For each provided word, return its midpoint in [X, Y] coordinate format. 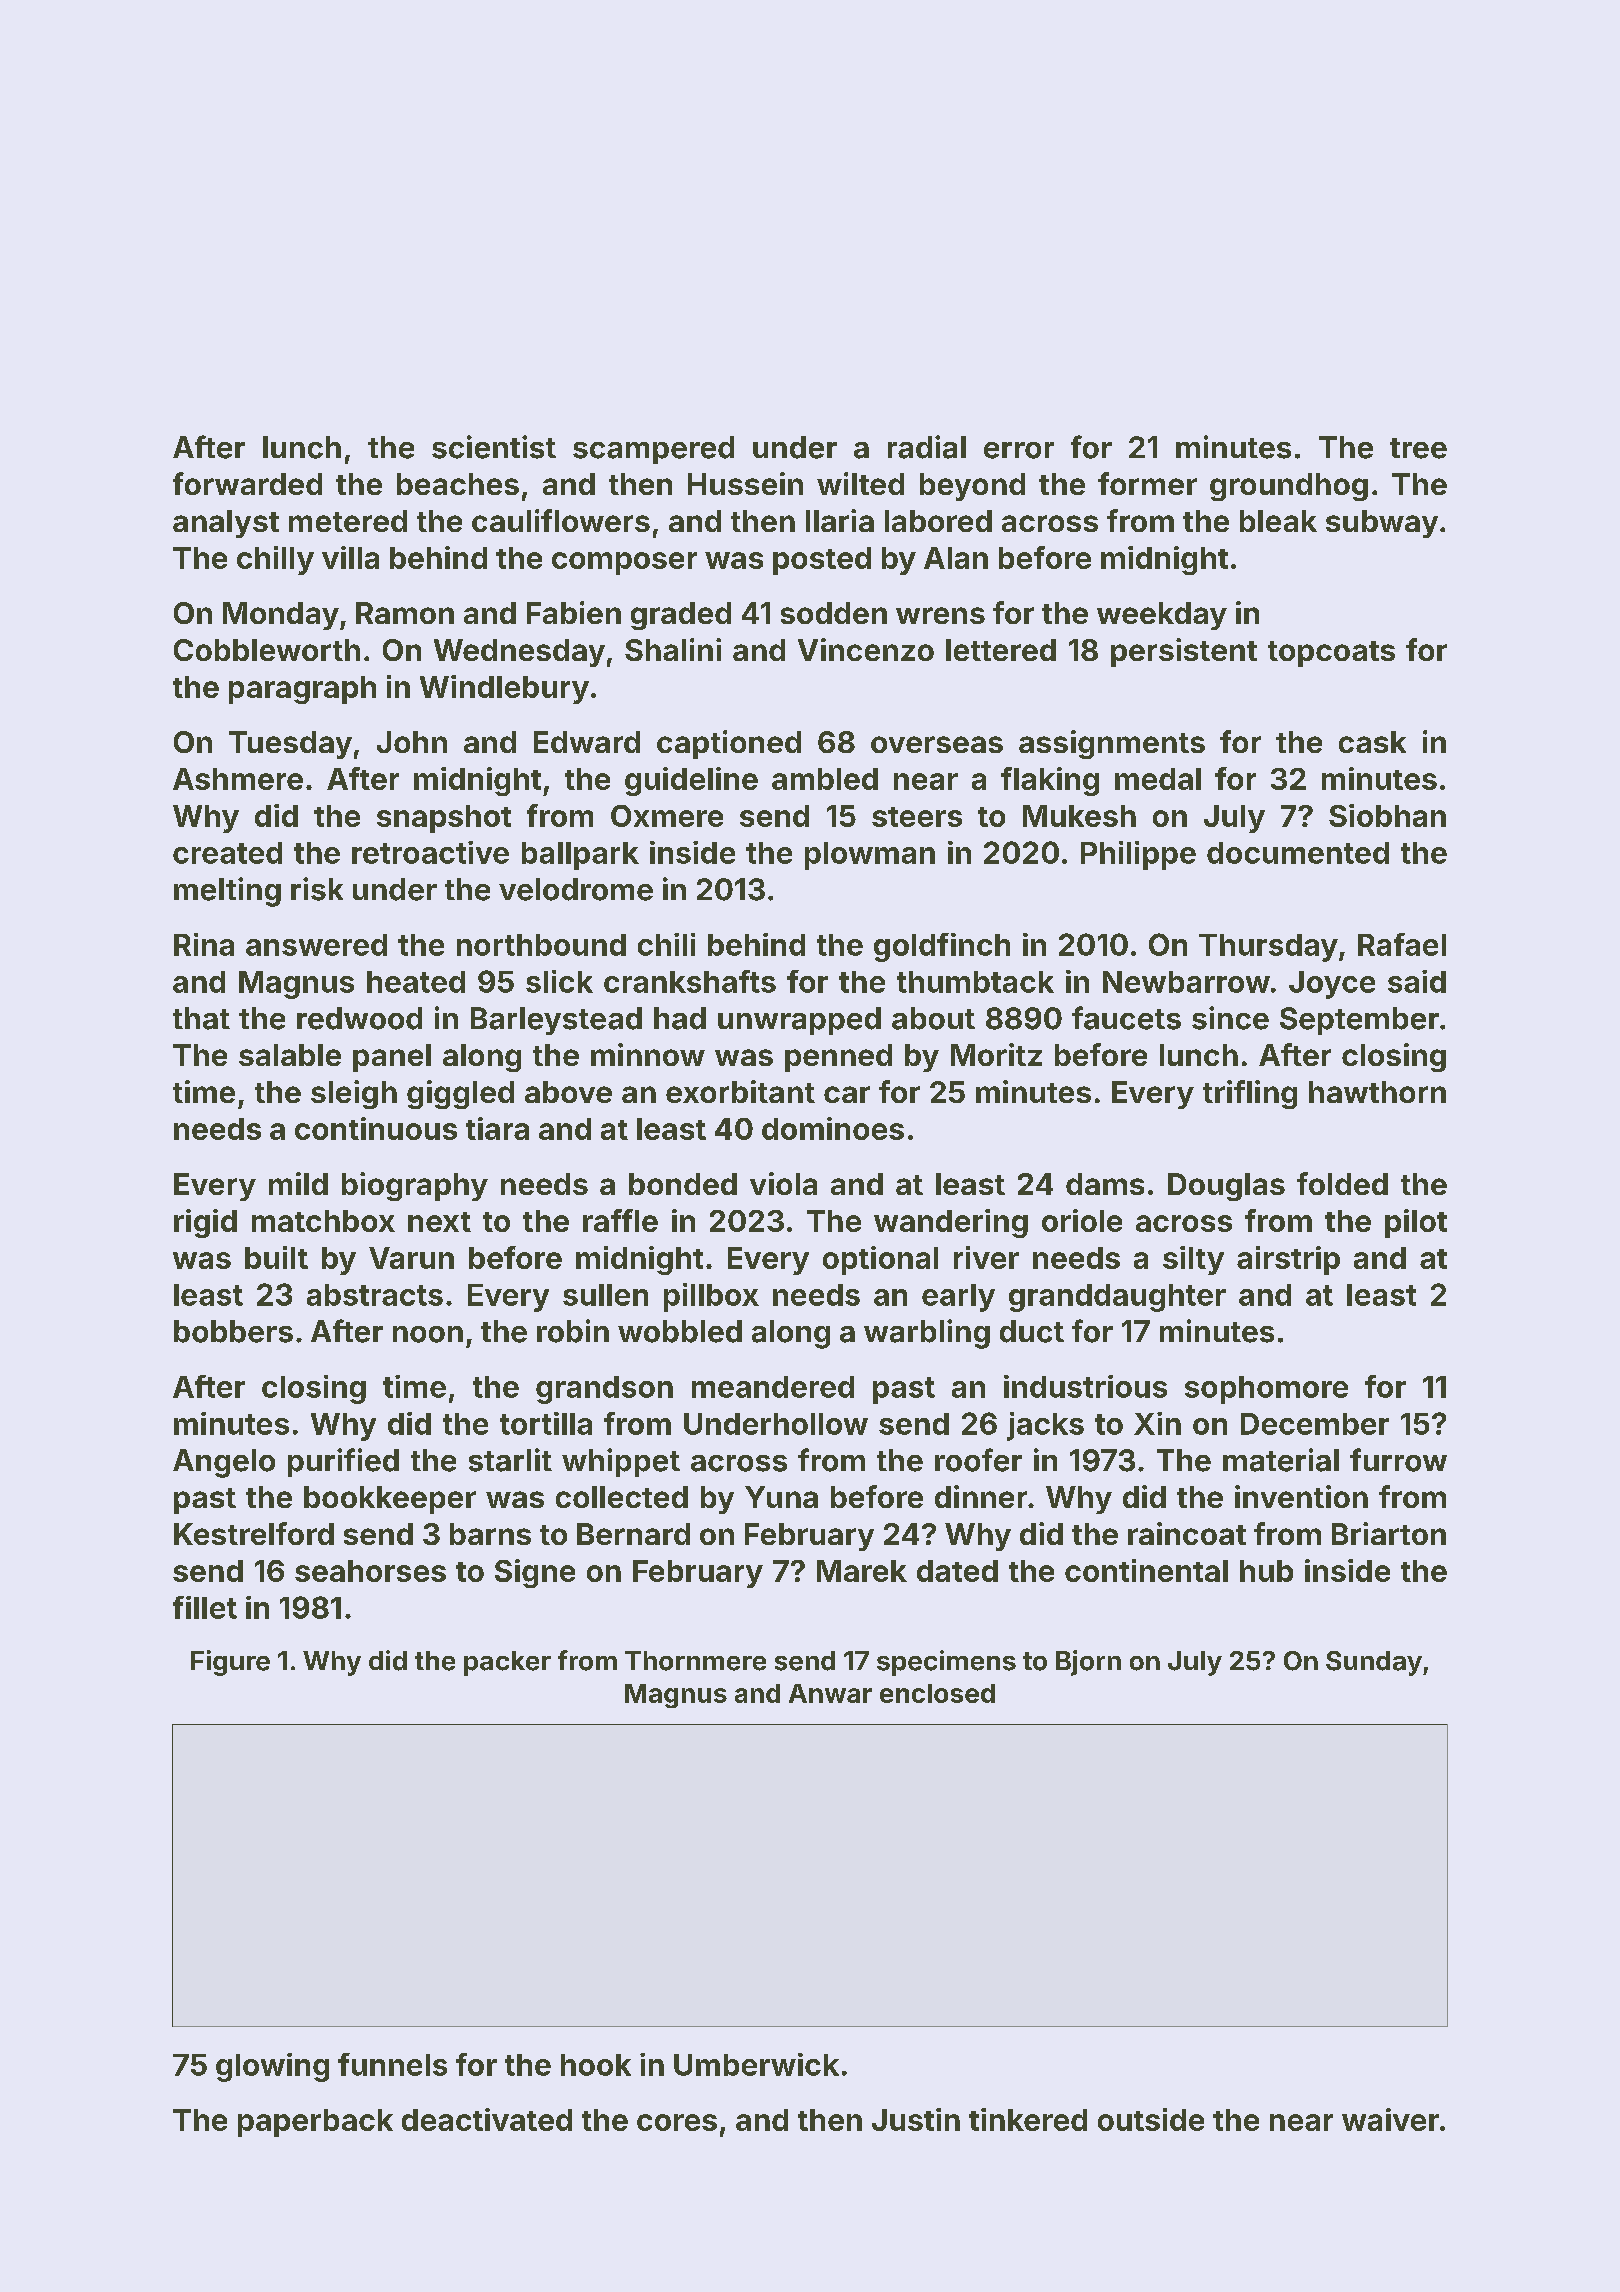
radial [927, 447]
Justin [916, 2119]
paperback [315, 2123]
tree [1418, 448]
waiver [1390, 2119]
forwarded [247, 483]
